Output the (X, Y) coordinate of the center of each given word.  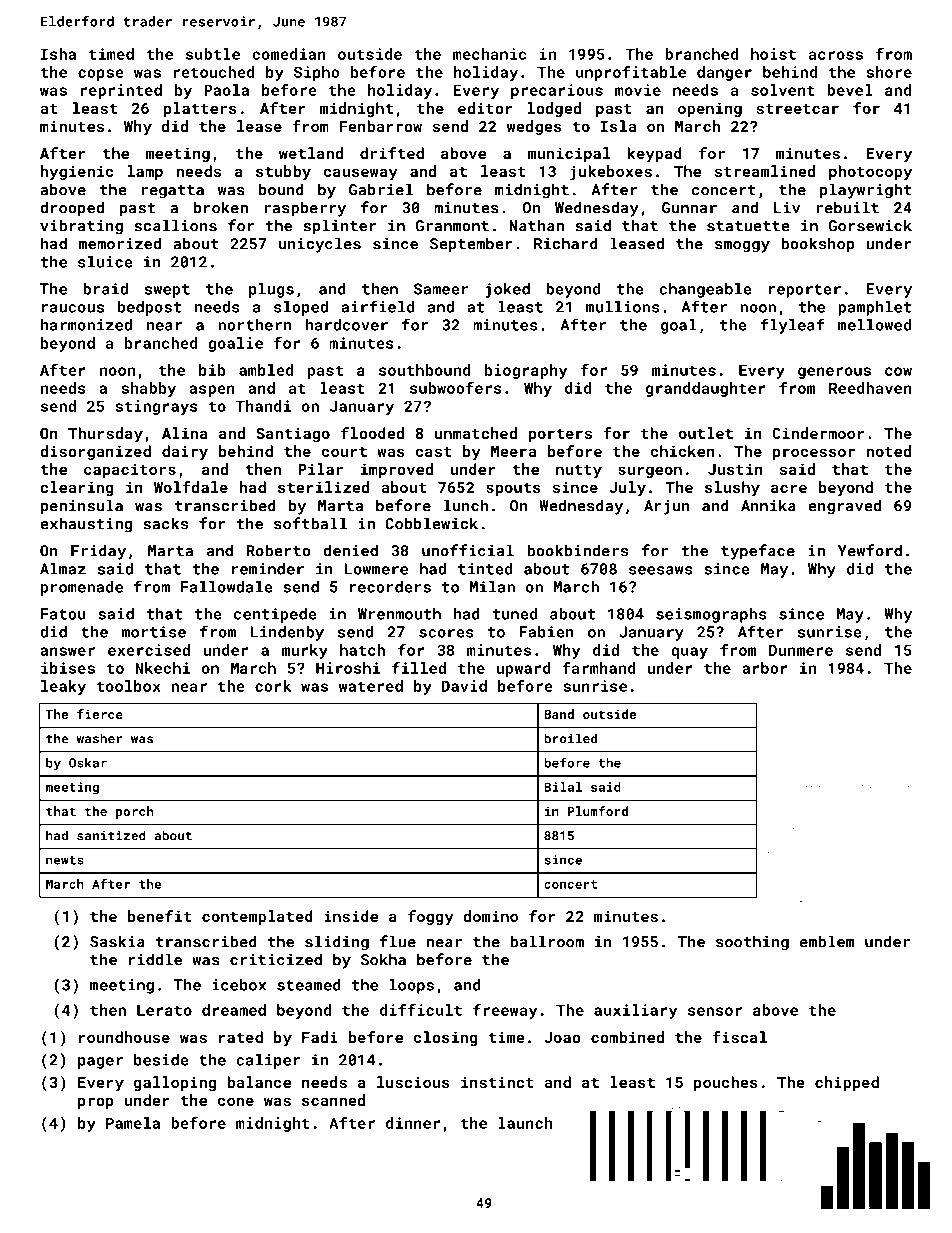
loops (412, 986)
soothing (752, 943)
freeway (505, 1011)
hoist (773, 54)
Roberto (279, 550)
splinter (339, 227)
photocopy (870, 173)
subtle (213, 54)
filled (419, 668)
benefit (159, 916)
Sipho (317, 73)
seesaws (661, 570)
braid (105, 289)
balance (259, 1082)
